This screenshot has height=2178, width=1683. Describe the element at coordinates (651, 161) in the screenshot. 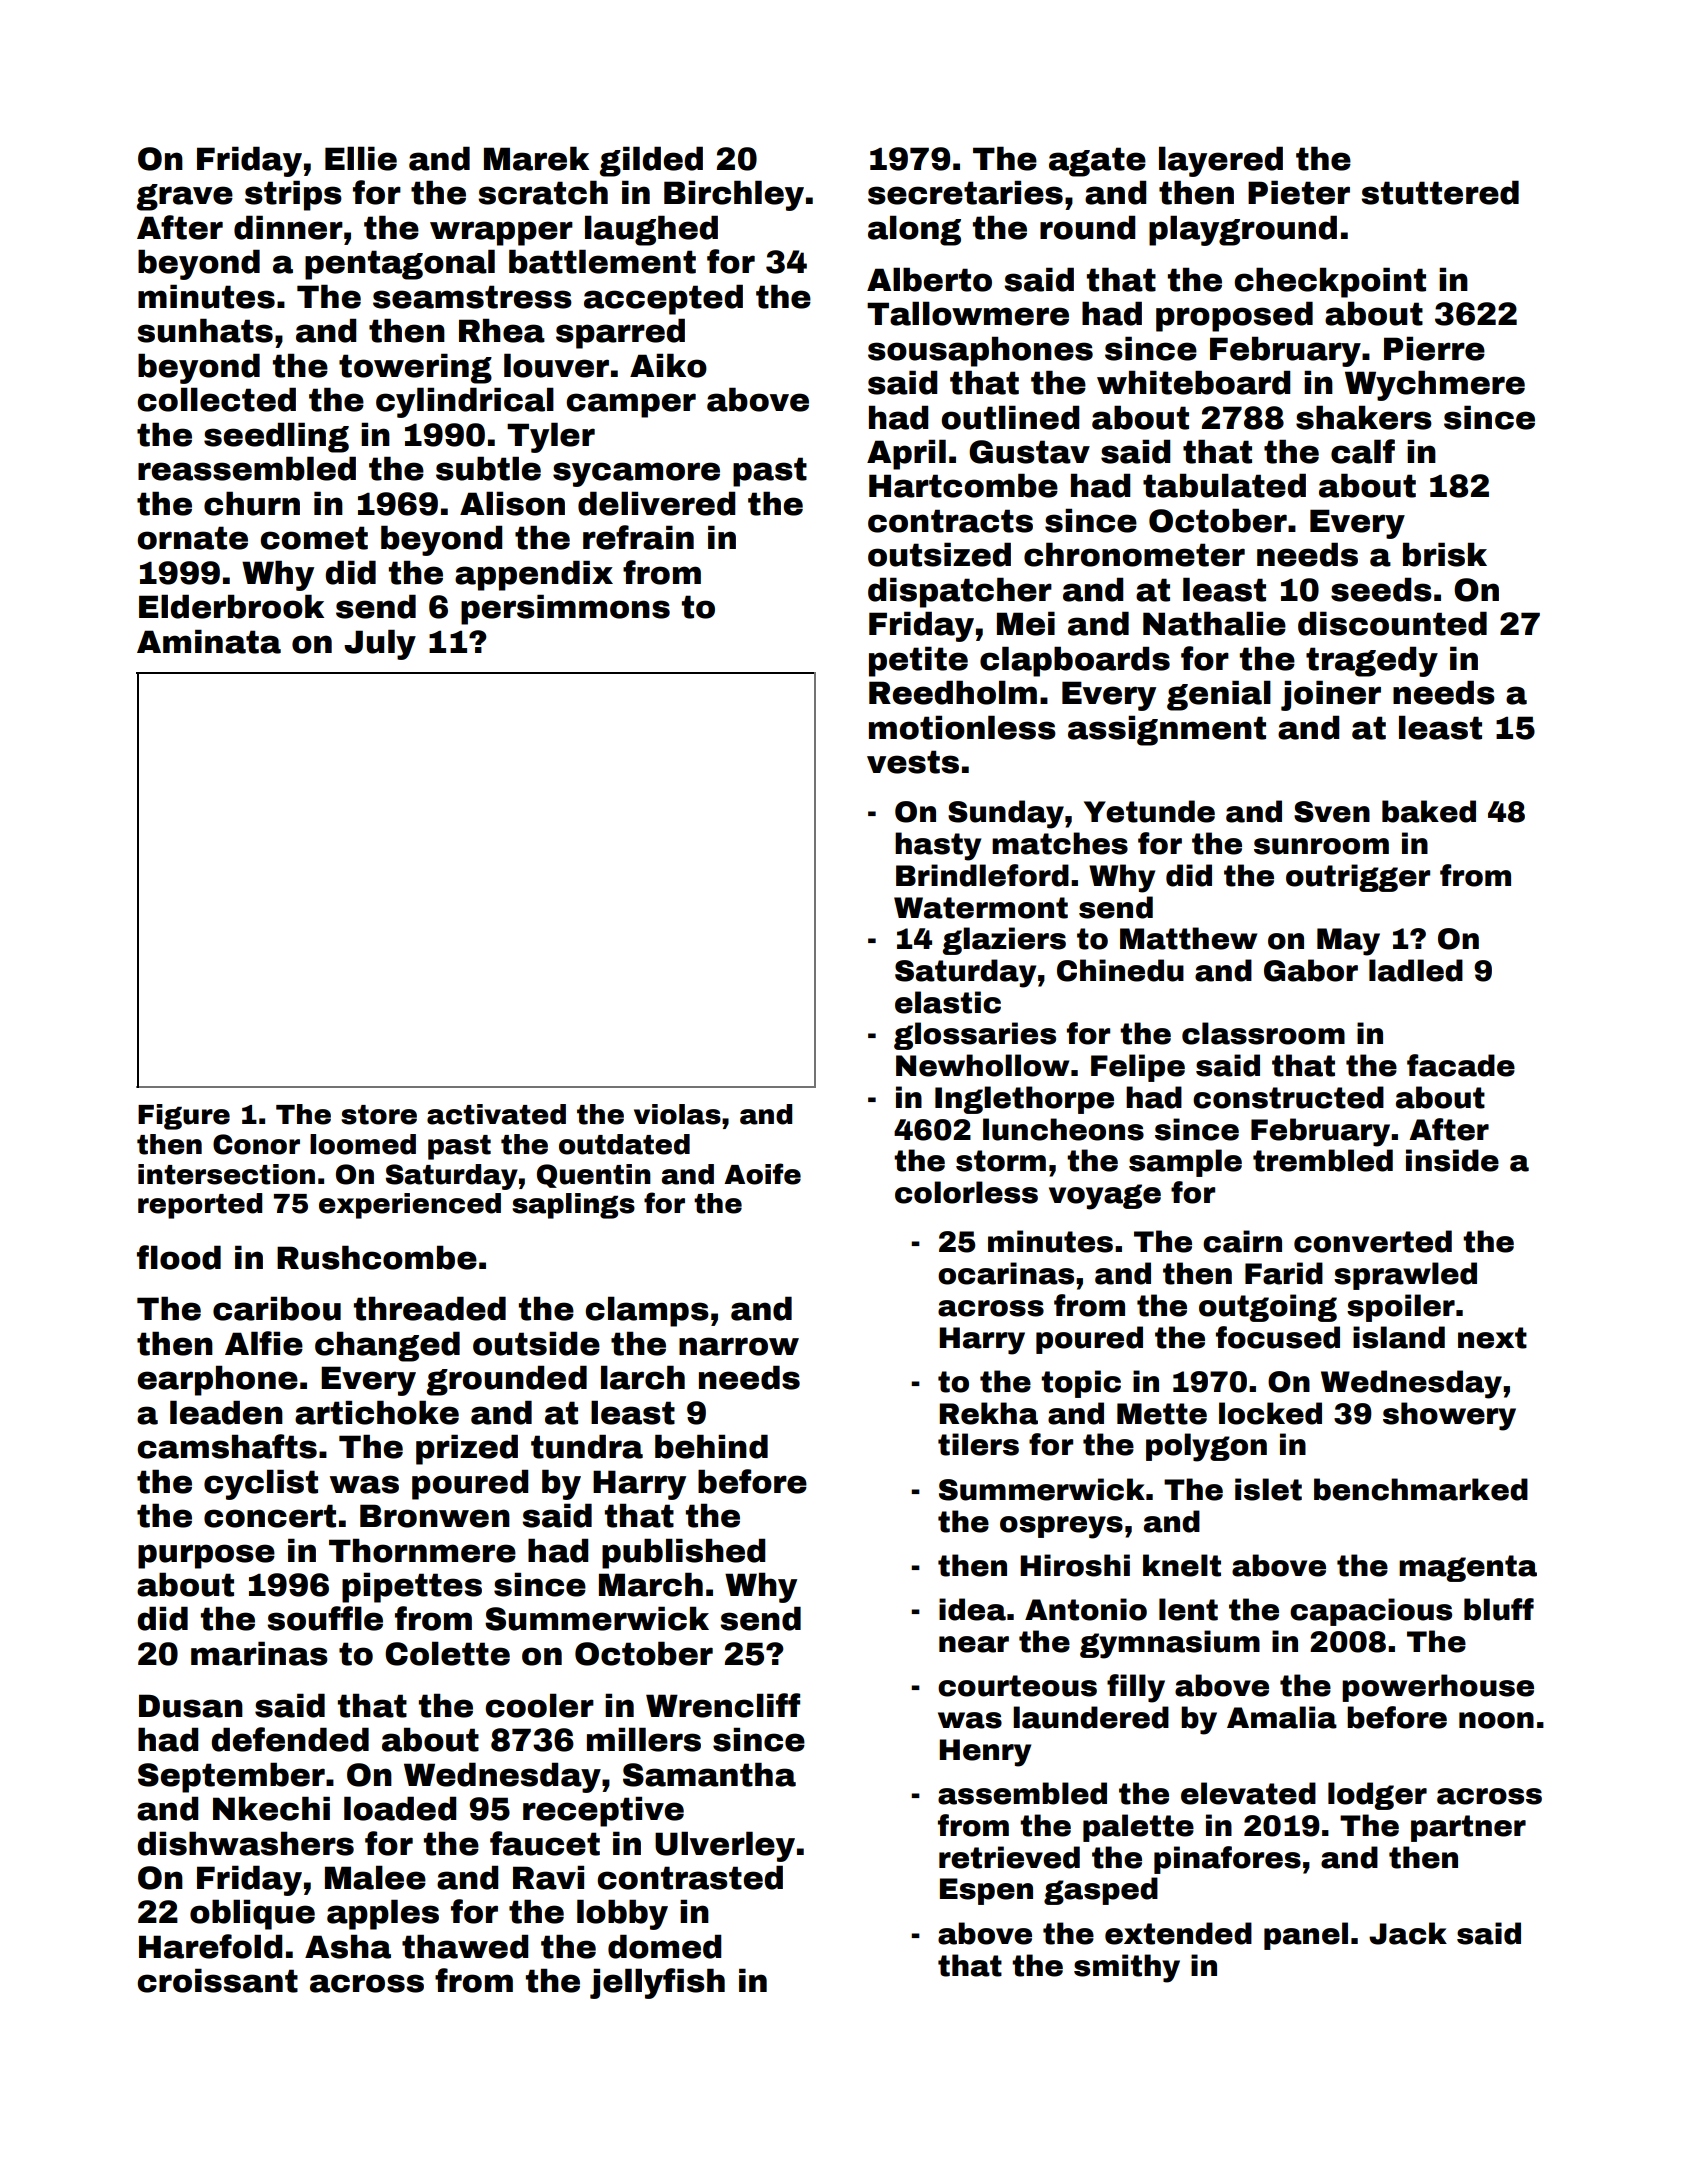

I see `gilded` at that location.
